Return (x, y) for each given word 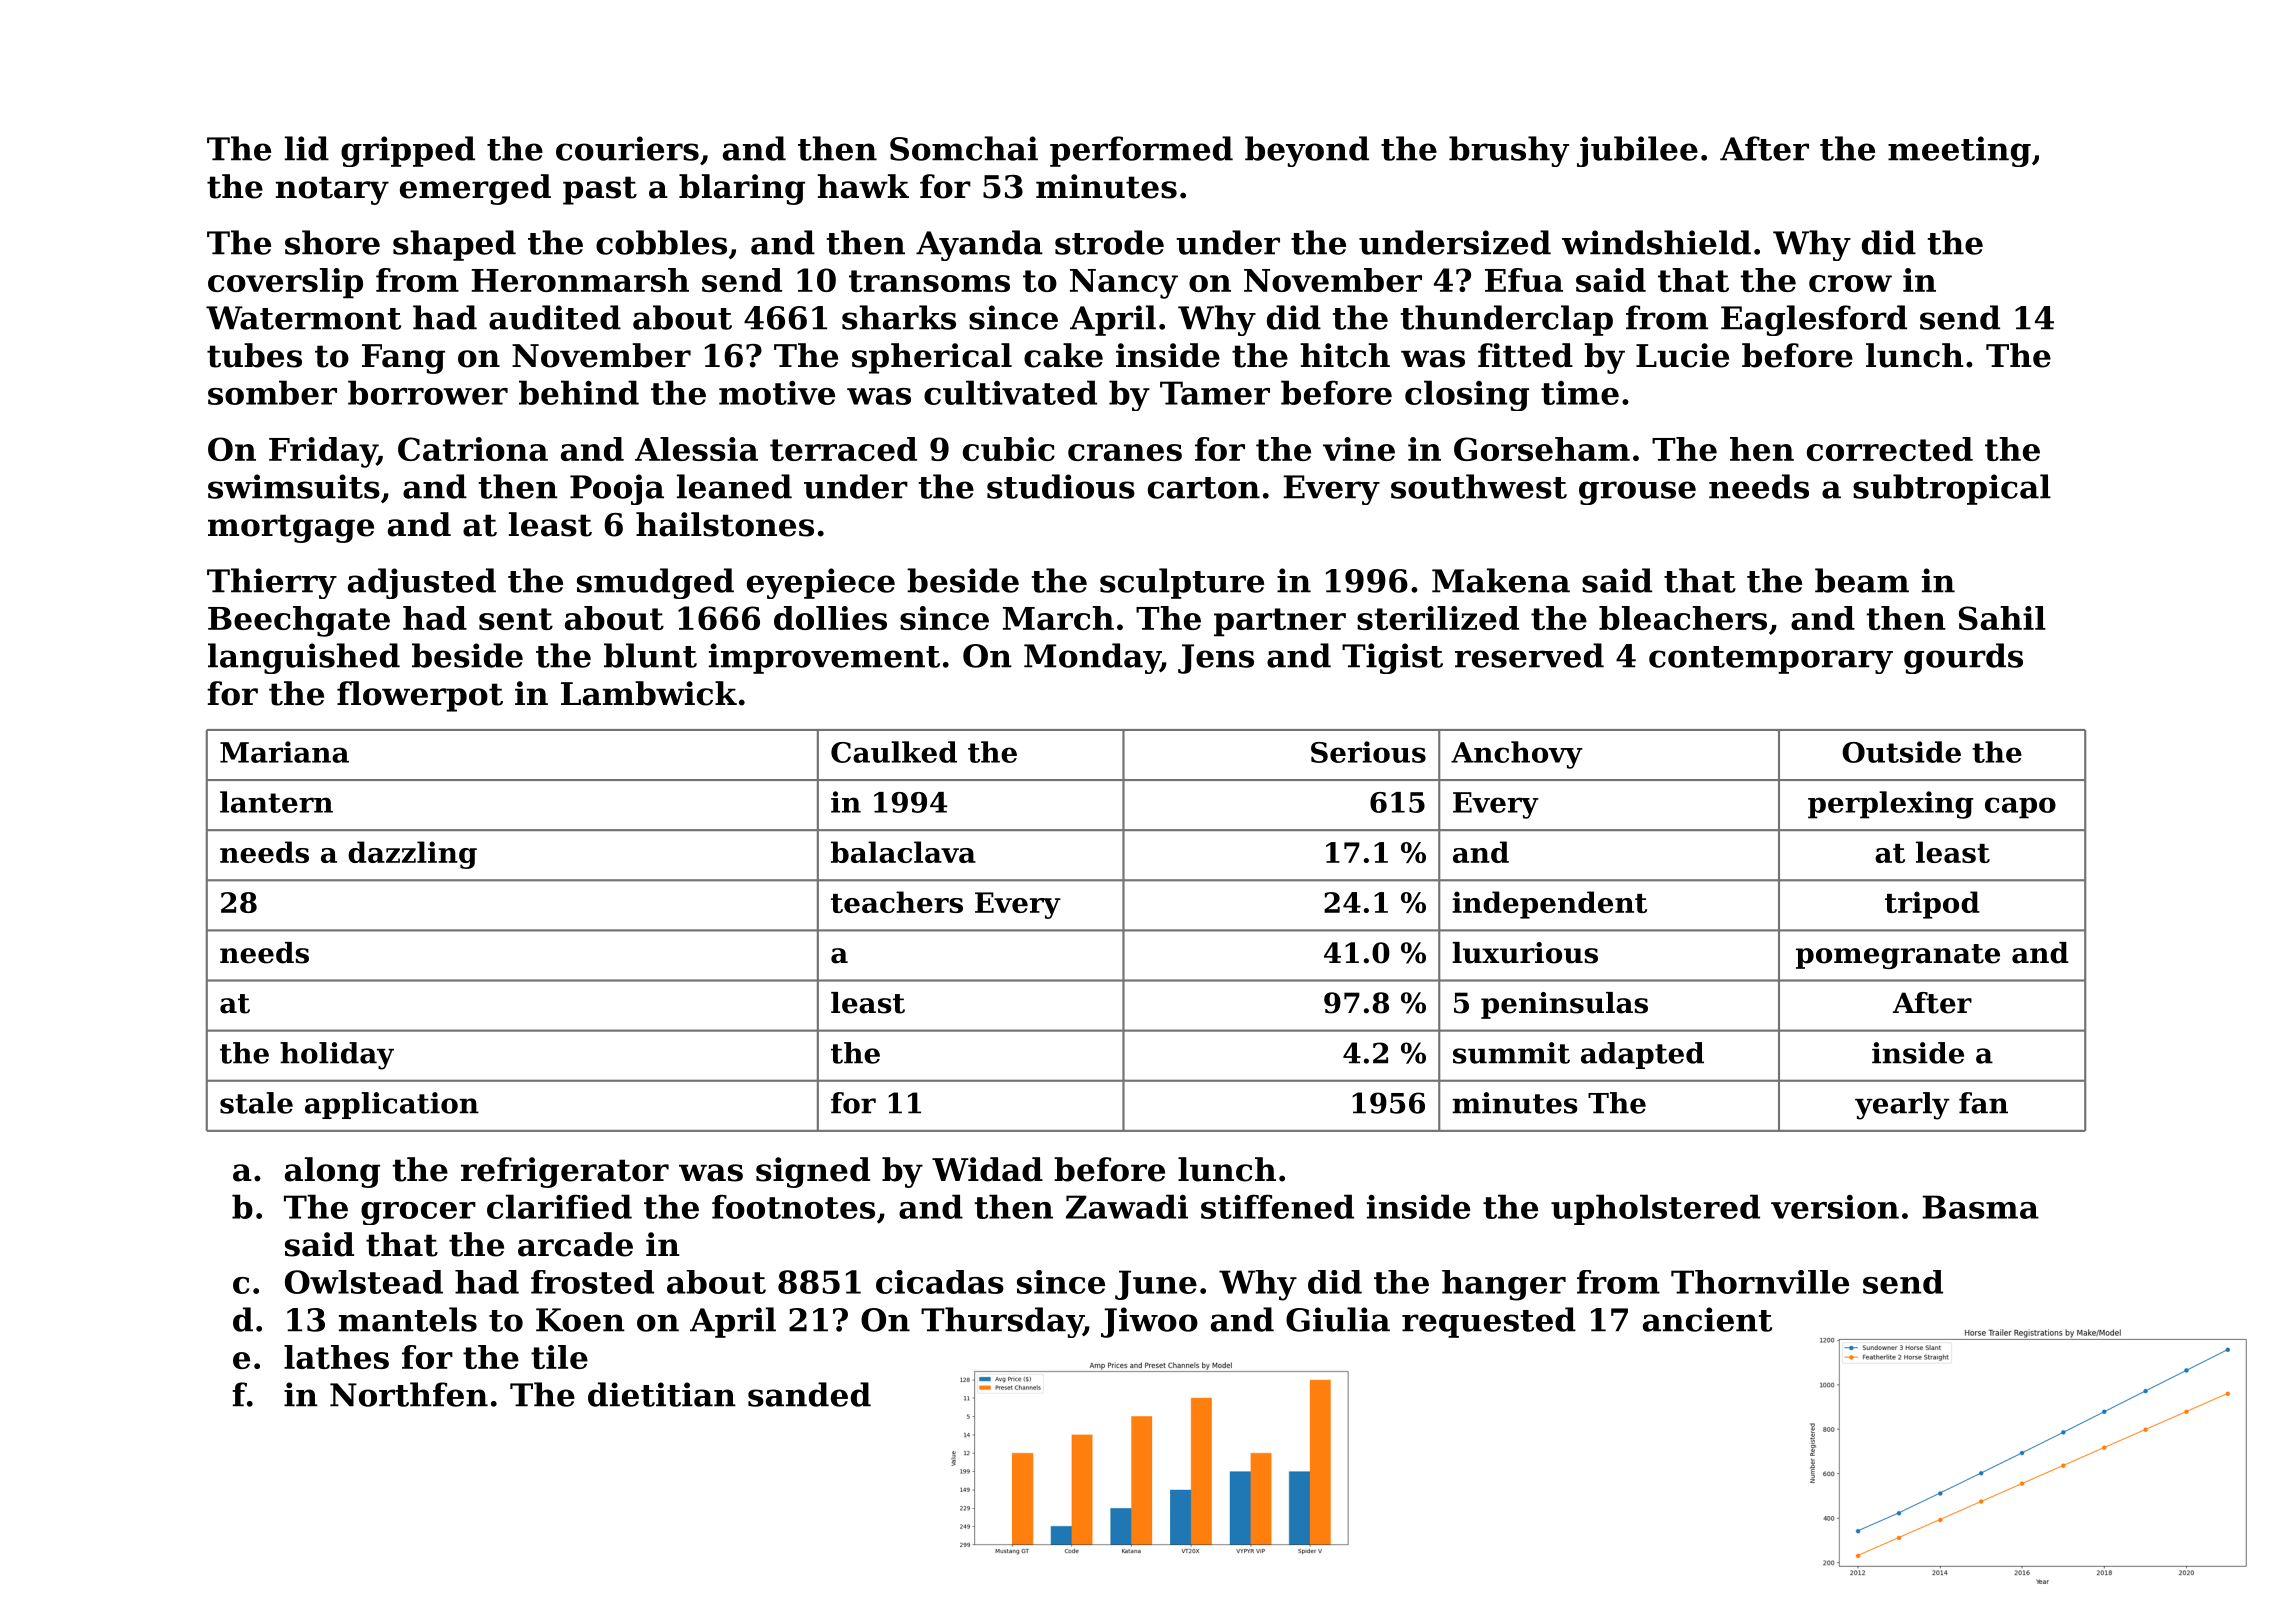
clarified (559, 1206)
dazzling (412, 855)
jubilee (1637, 151)
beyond (1307, 151)
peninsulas (1564, 1005)
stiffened (1277, 1206)
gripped (408, 151)
